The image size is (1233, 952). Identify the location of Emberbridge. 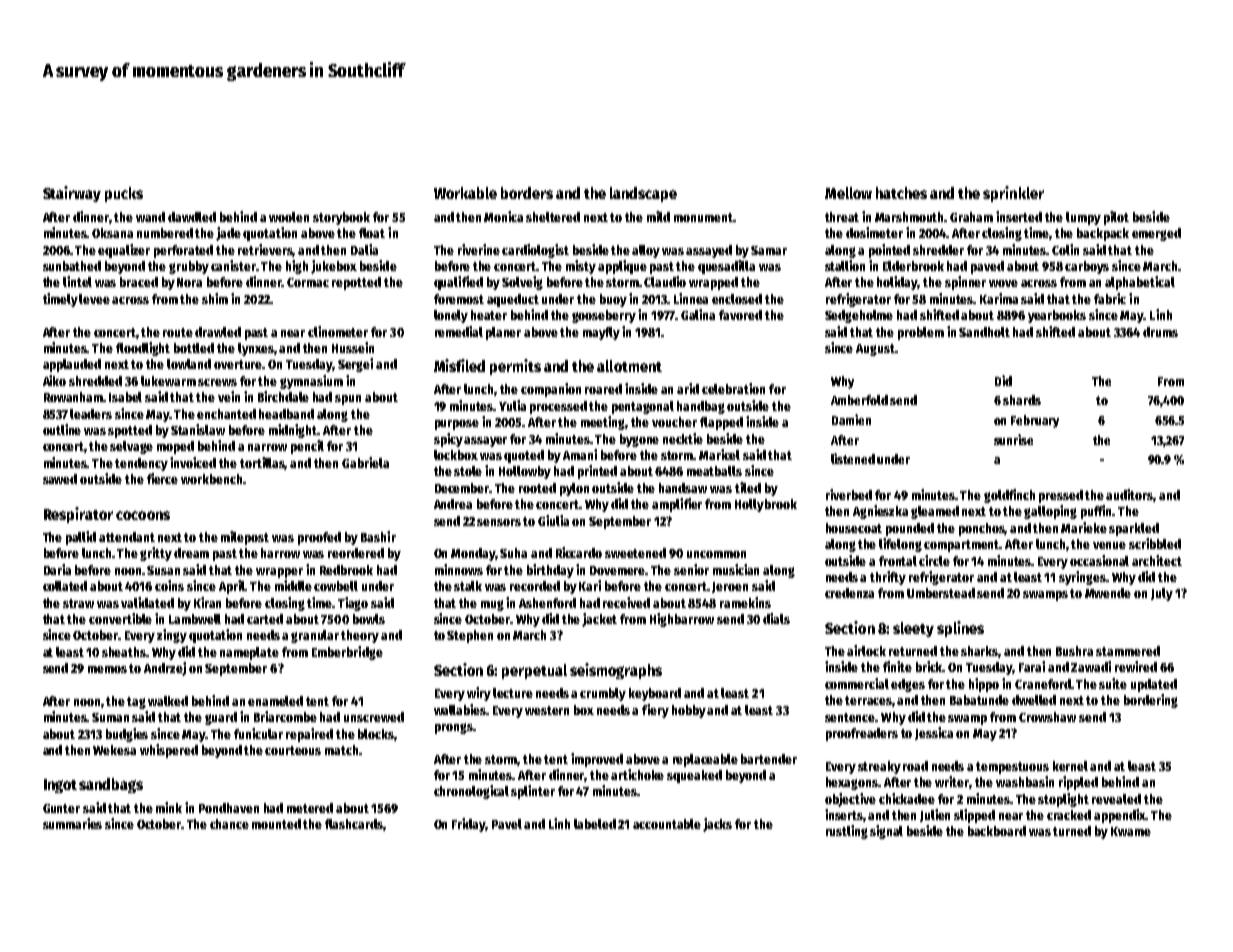
(347, 653).
